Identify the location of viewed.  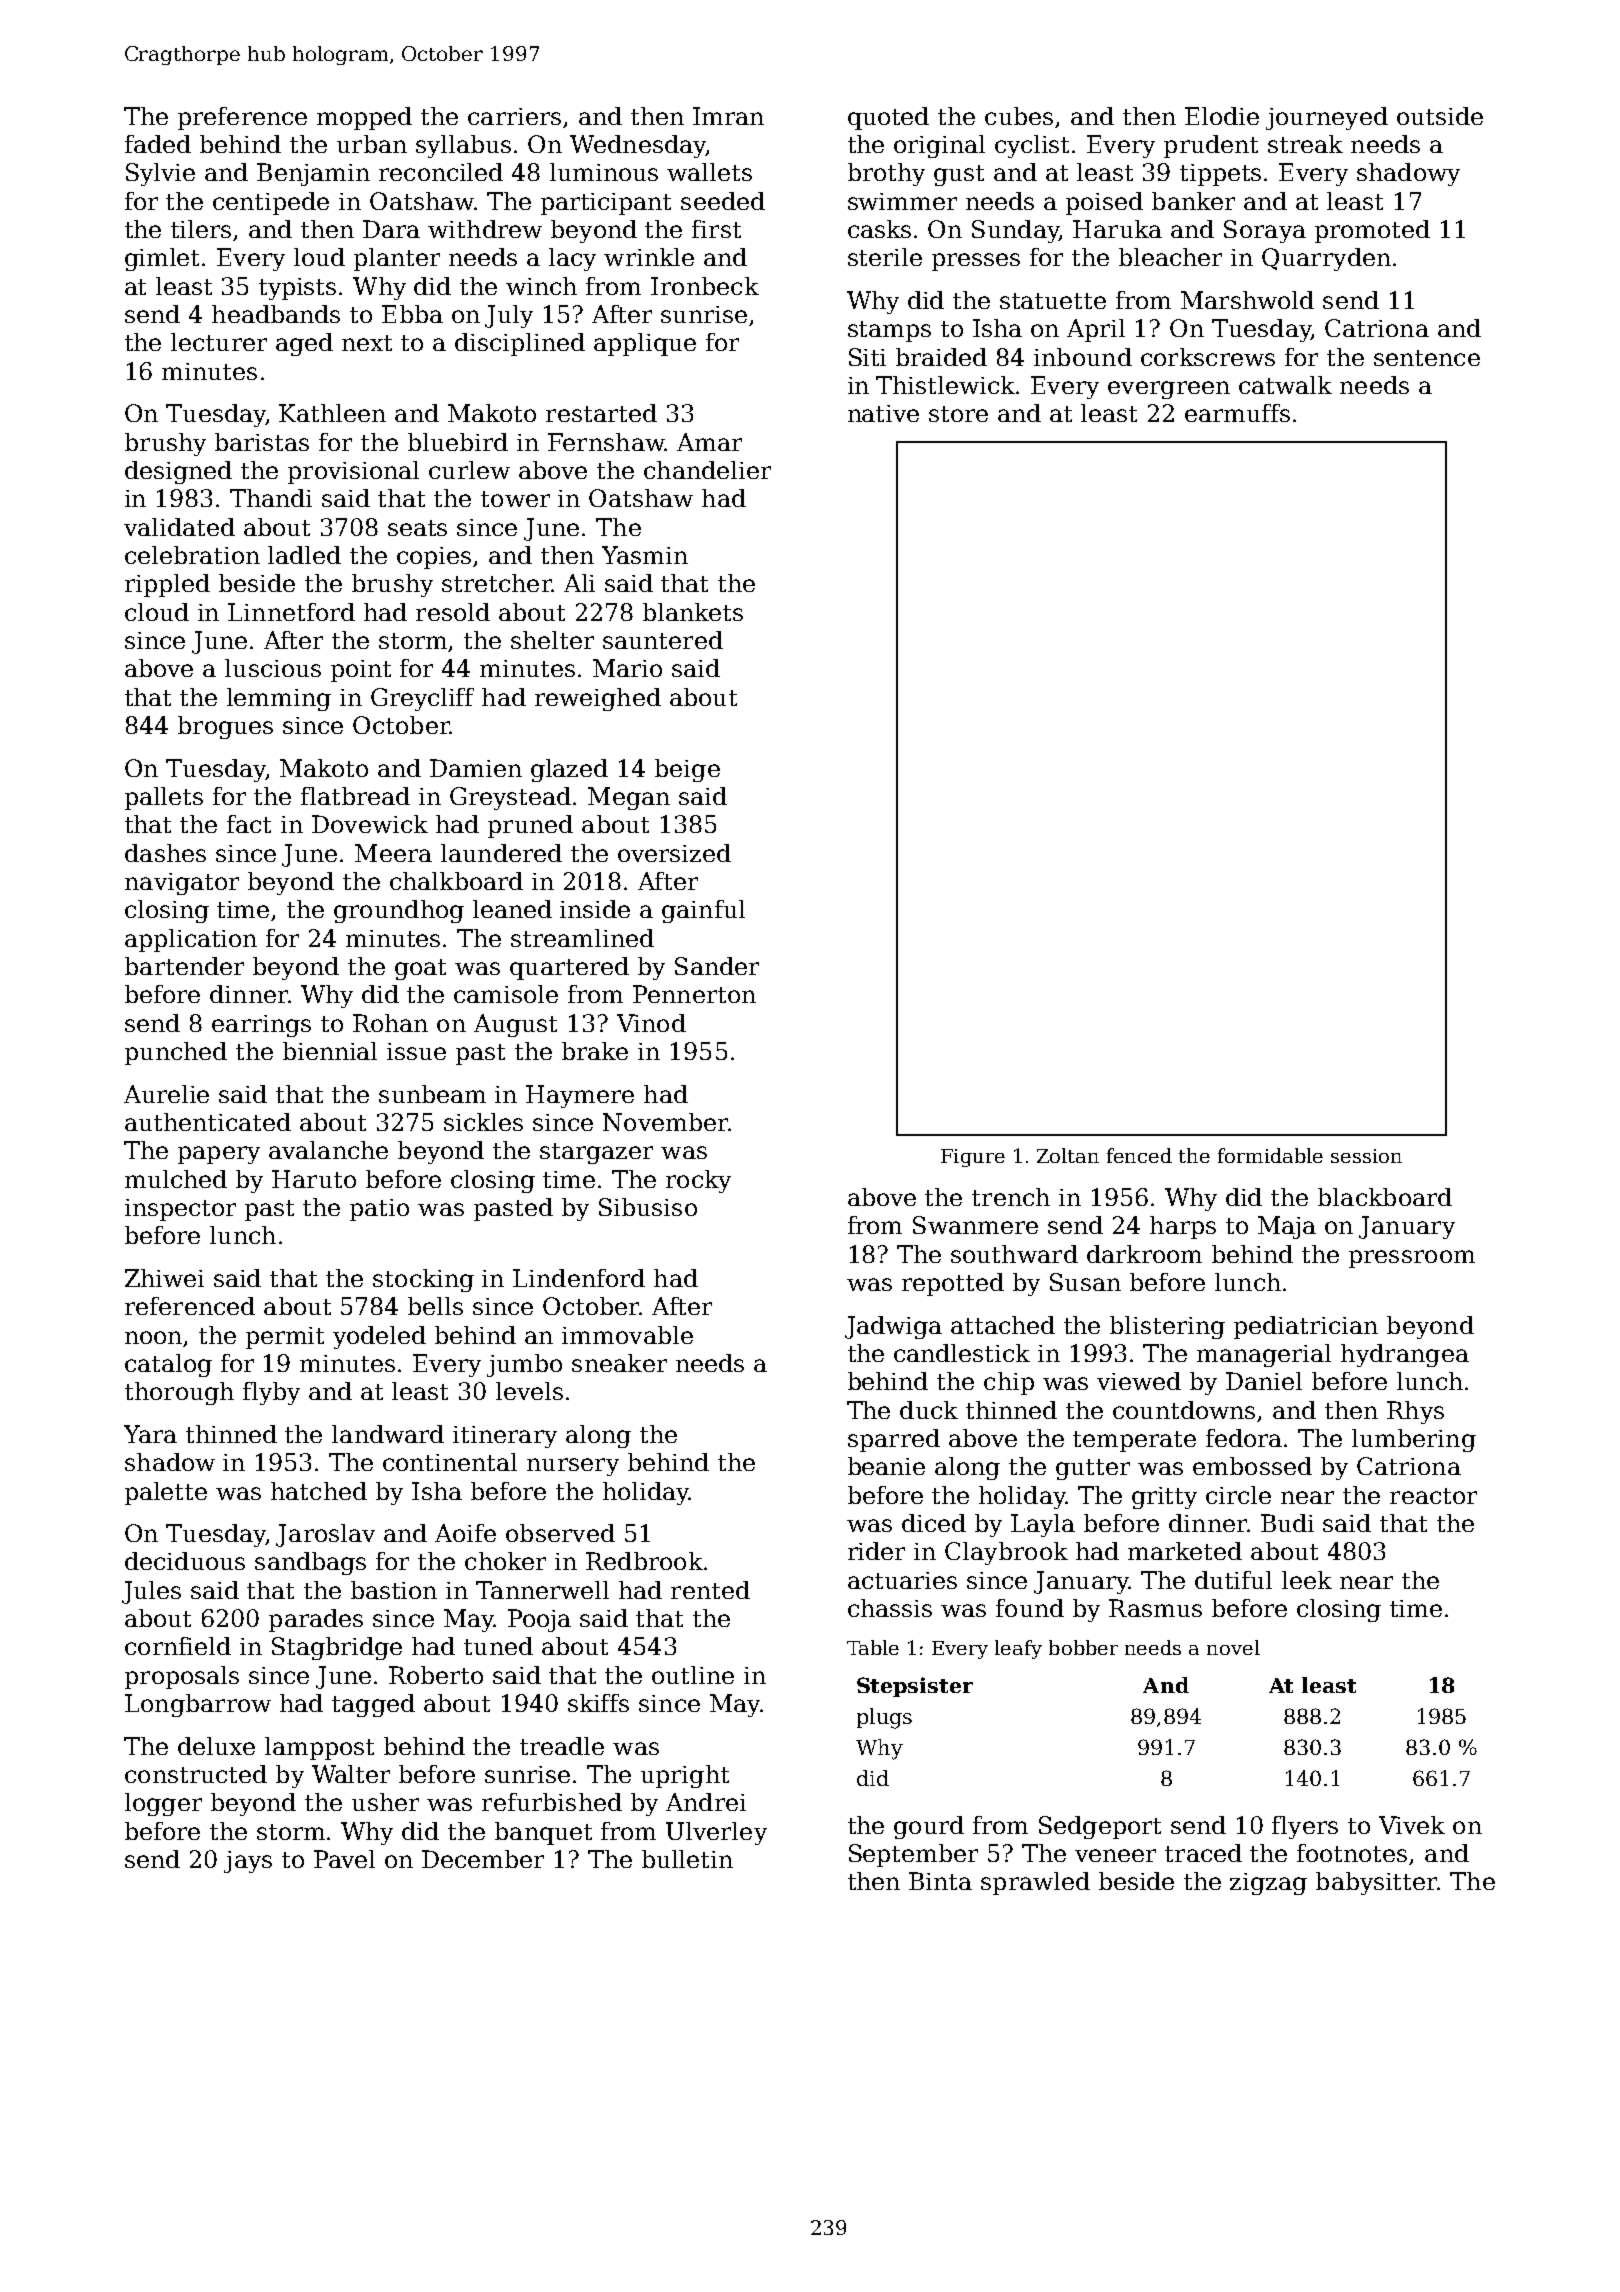
(1139, 1381).
